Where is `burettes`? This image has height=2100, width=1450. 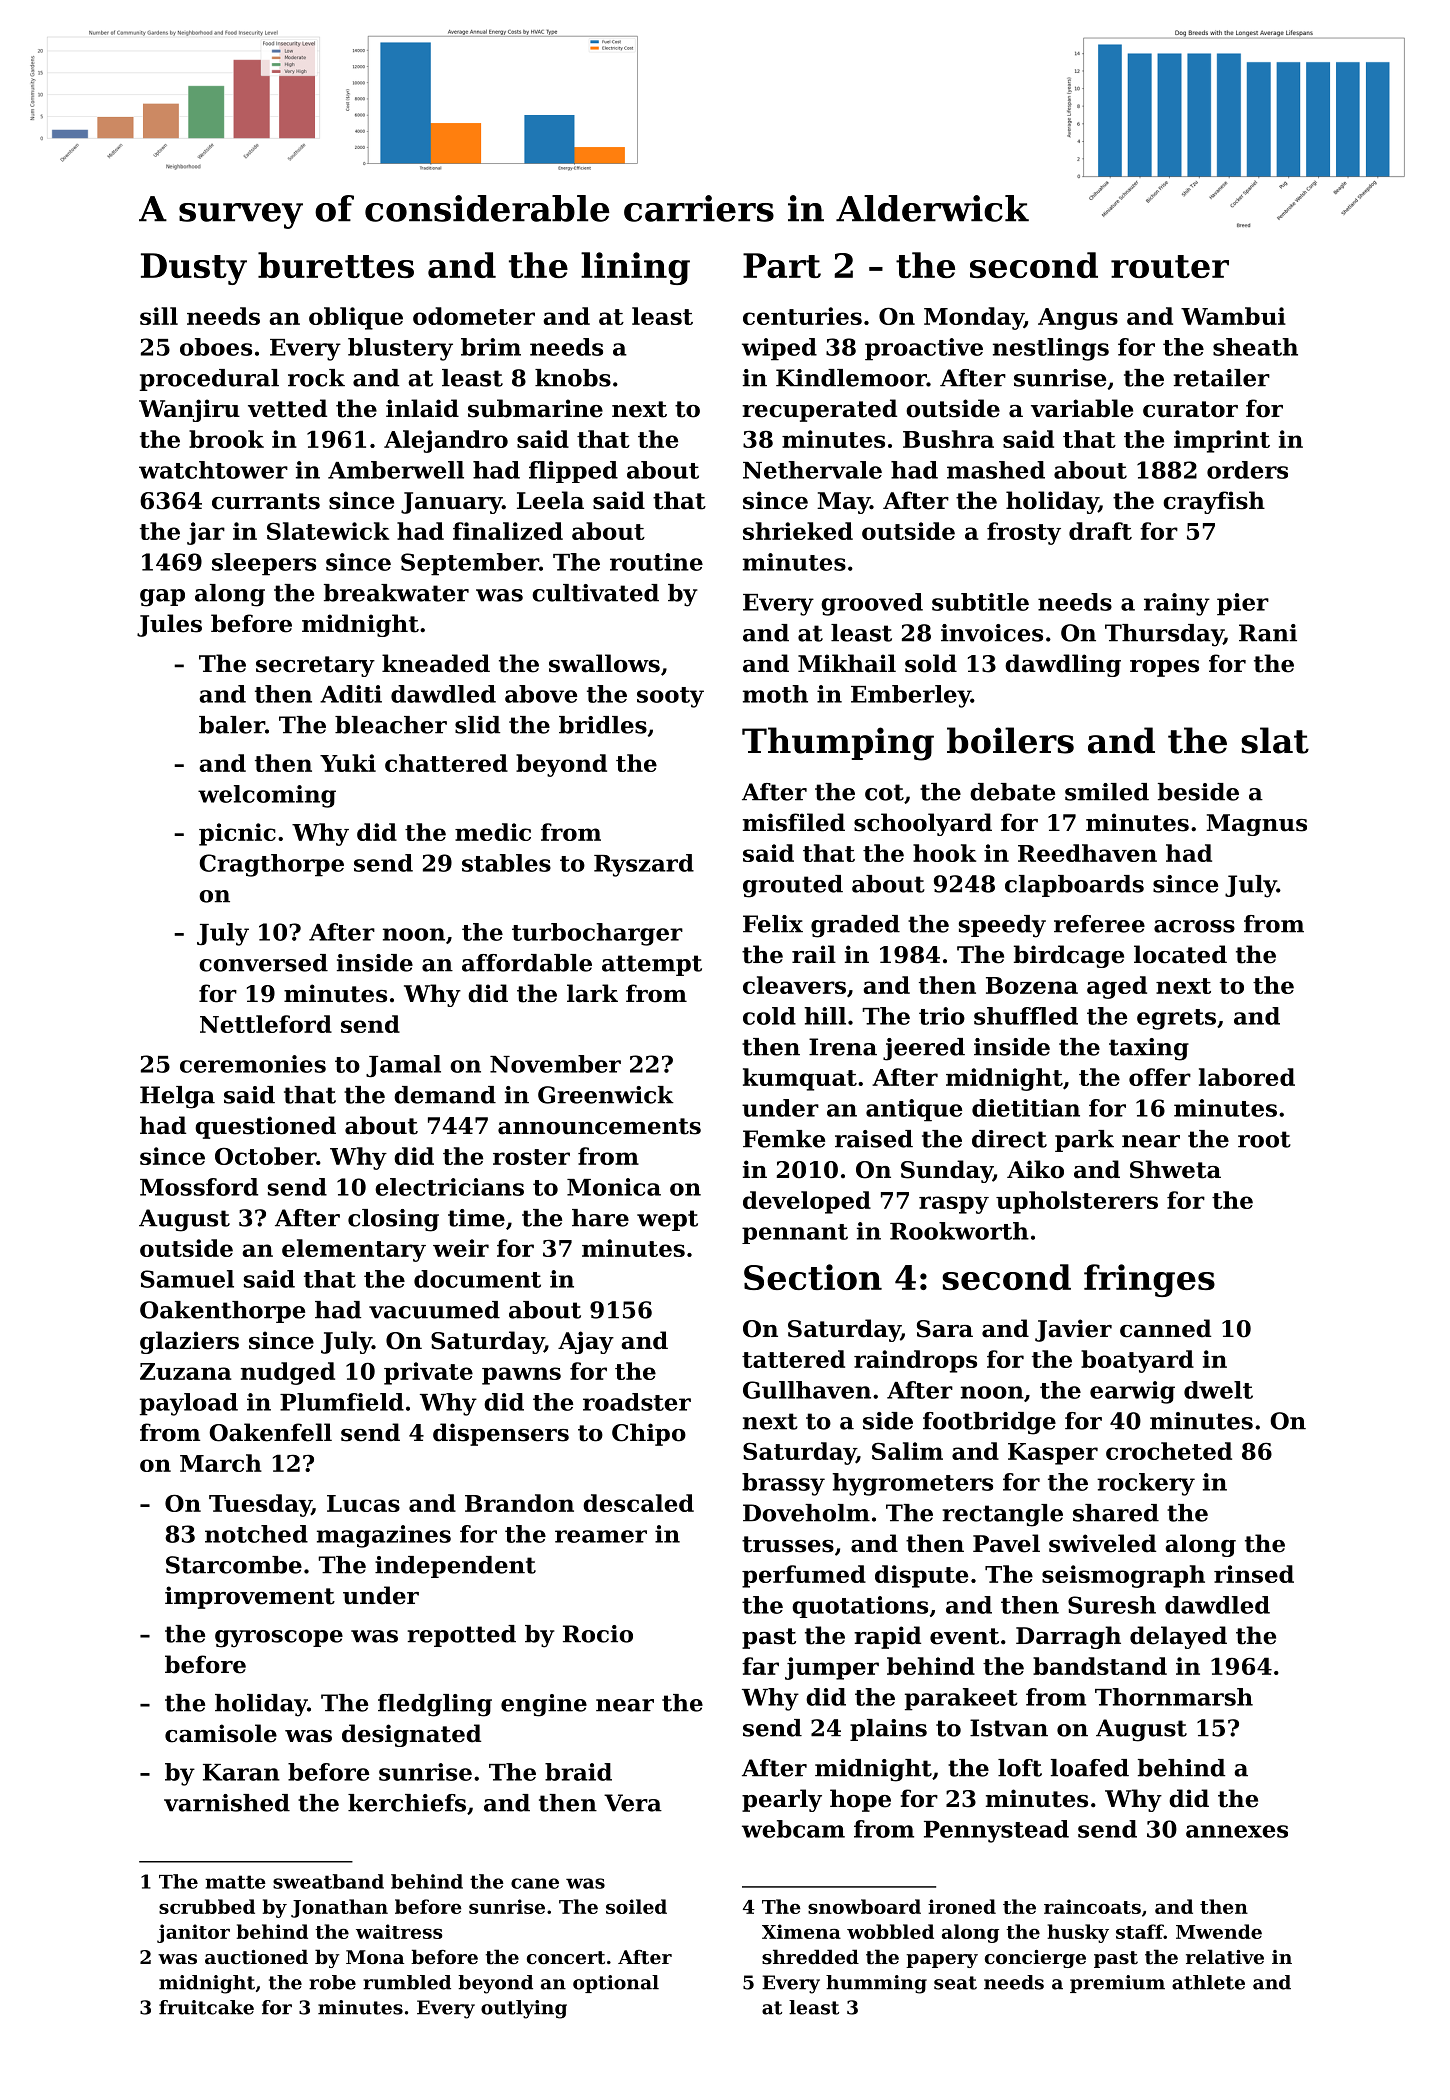 burettes is located at coordinates (336, 265).
